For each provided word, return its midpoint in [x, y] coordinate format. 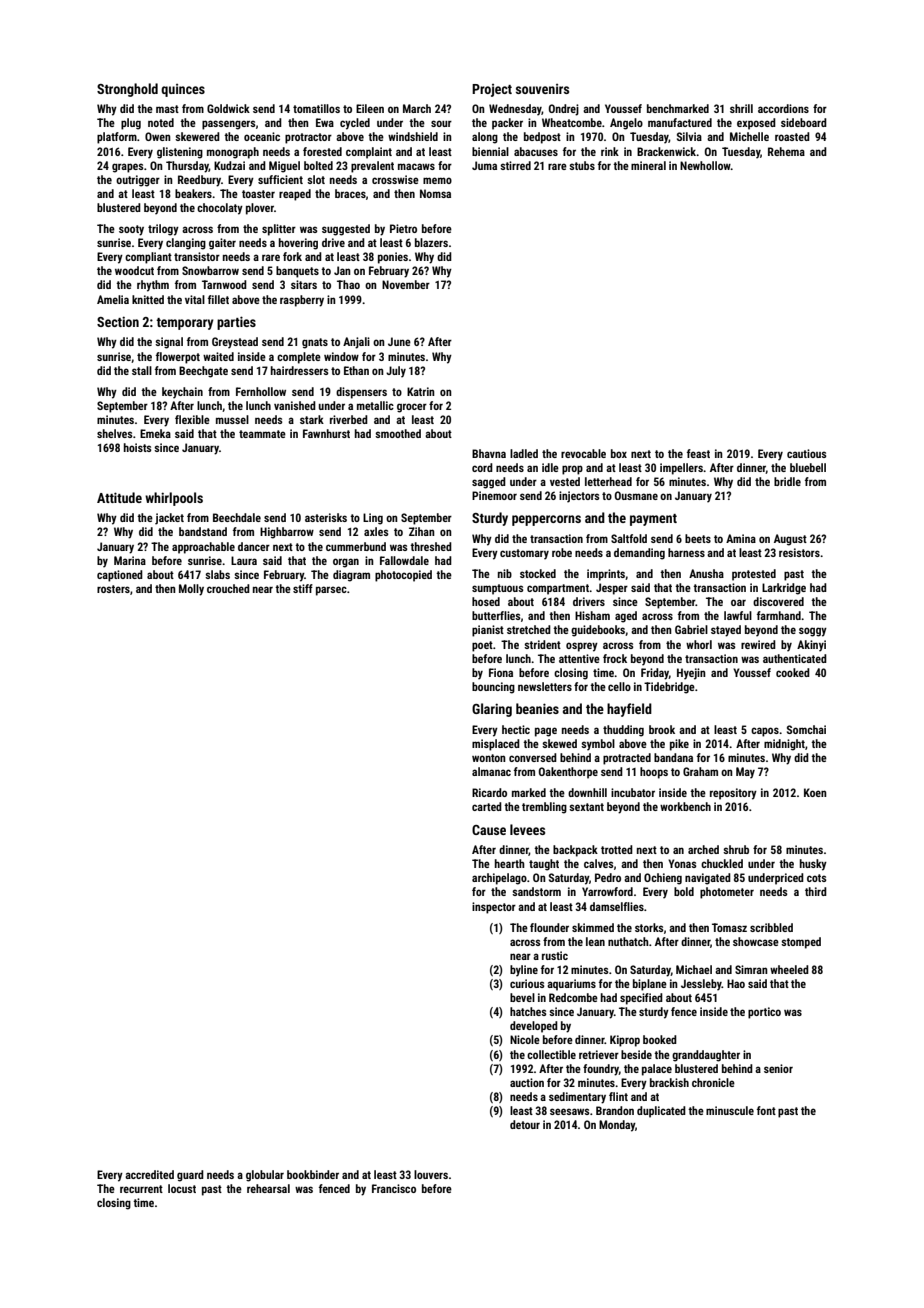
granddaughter [706, 1056]
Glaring [492, 710]
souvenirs [542, 89]
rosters [113, 589]
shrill [741, 108]
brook [662, 729]
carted [487, 806]
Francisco [394, 1188]
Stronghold [127, 90]
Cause [489, 830]
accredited [149, 1174]
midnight [784, 745]
